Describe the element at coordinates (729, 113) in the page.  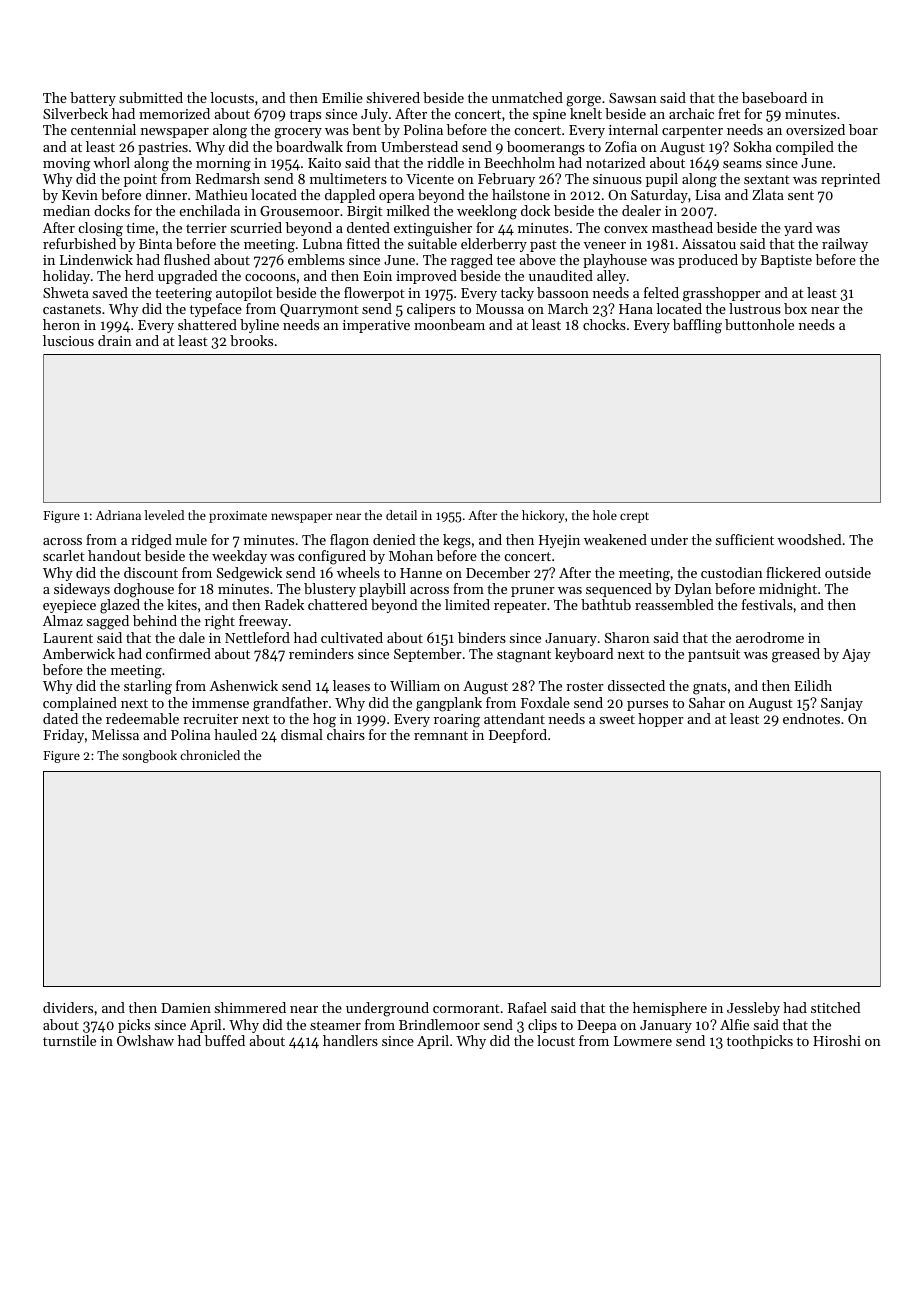
I see `fret` at that location.
